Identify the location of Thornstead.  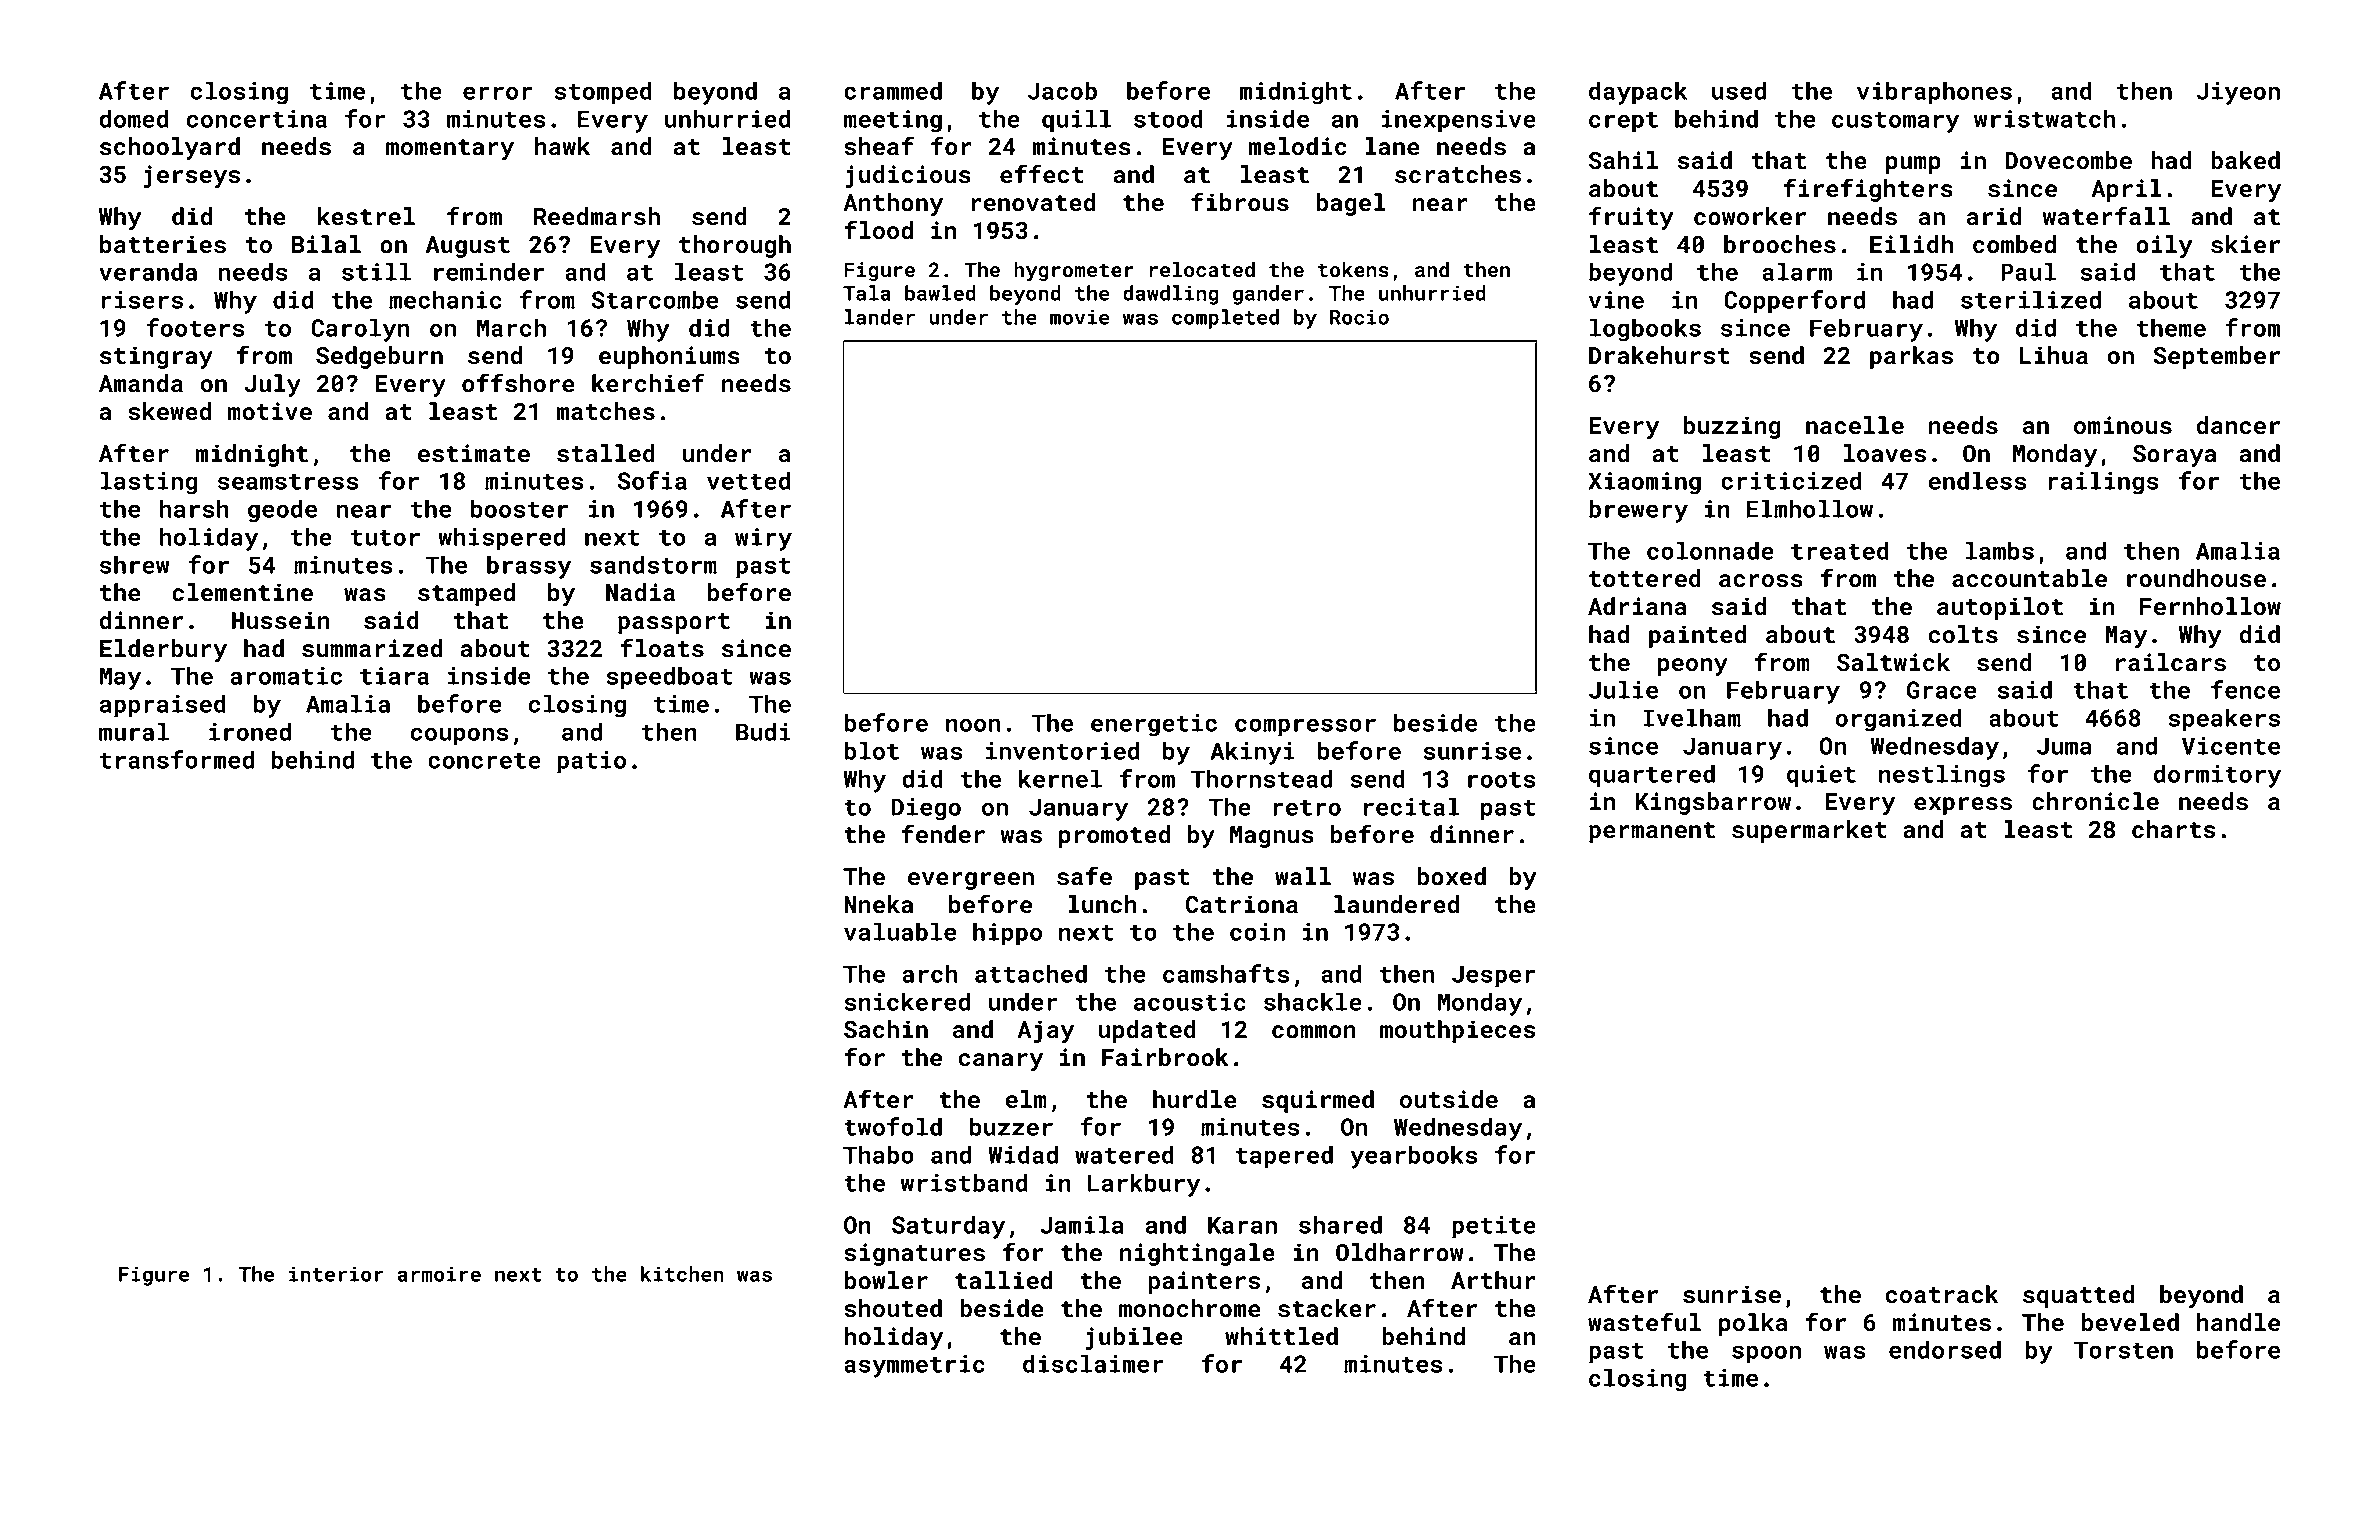
(1261, 778).
